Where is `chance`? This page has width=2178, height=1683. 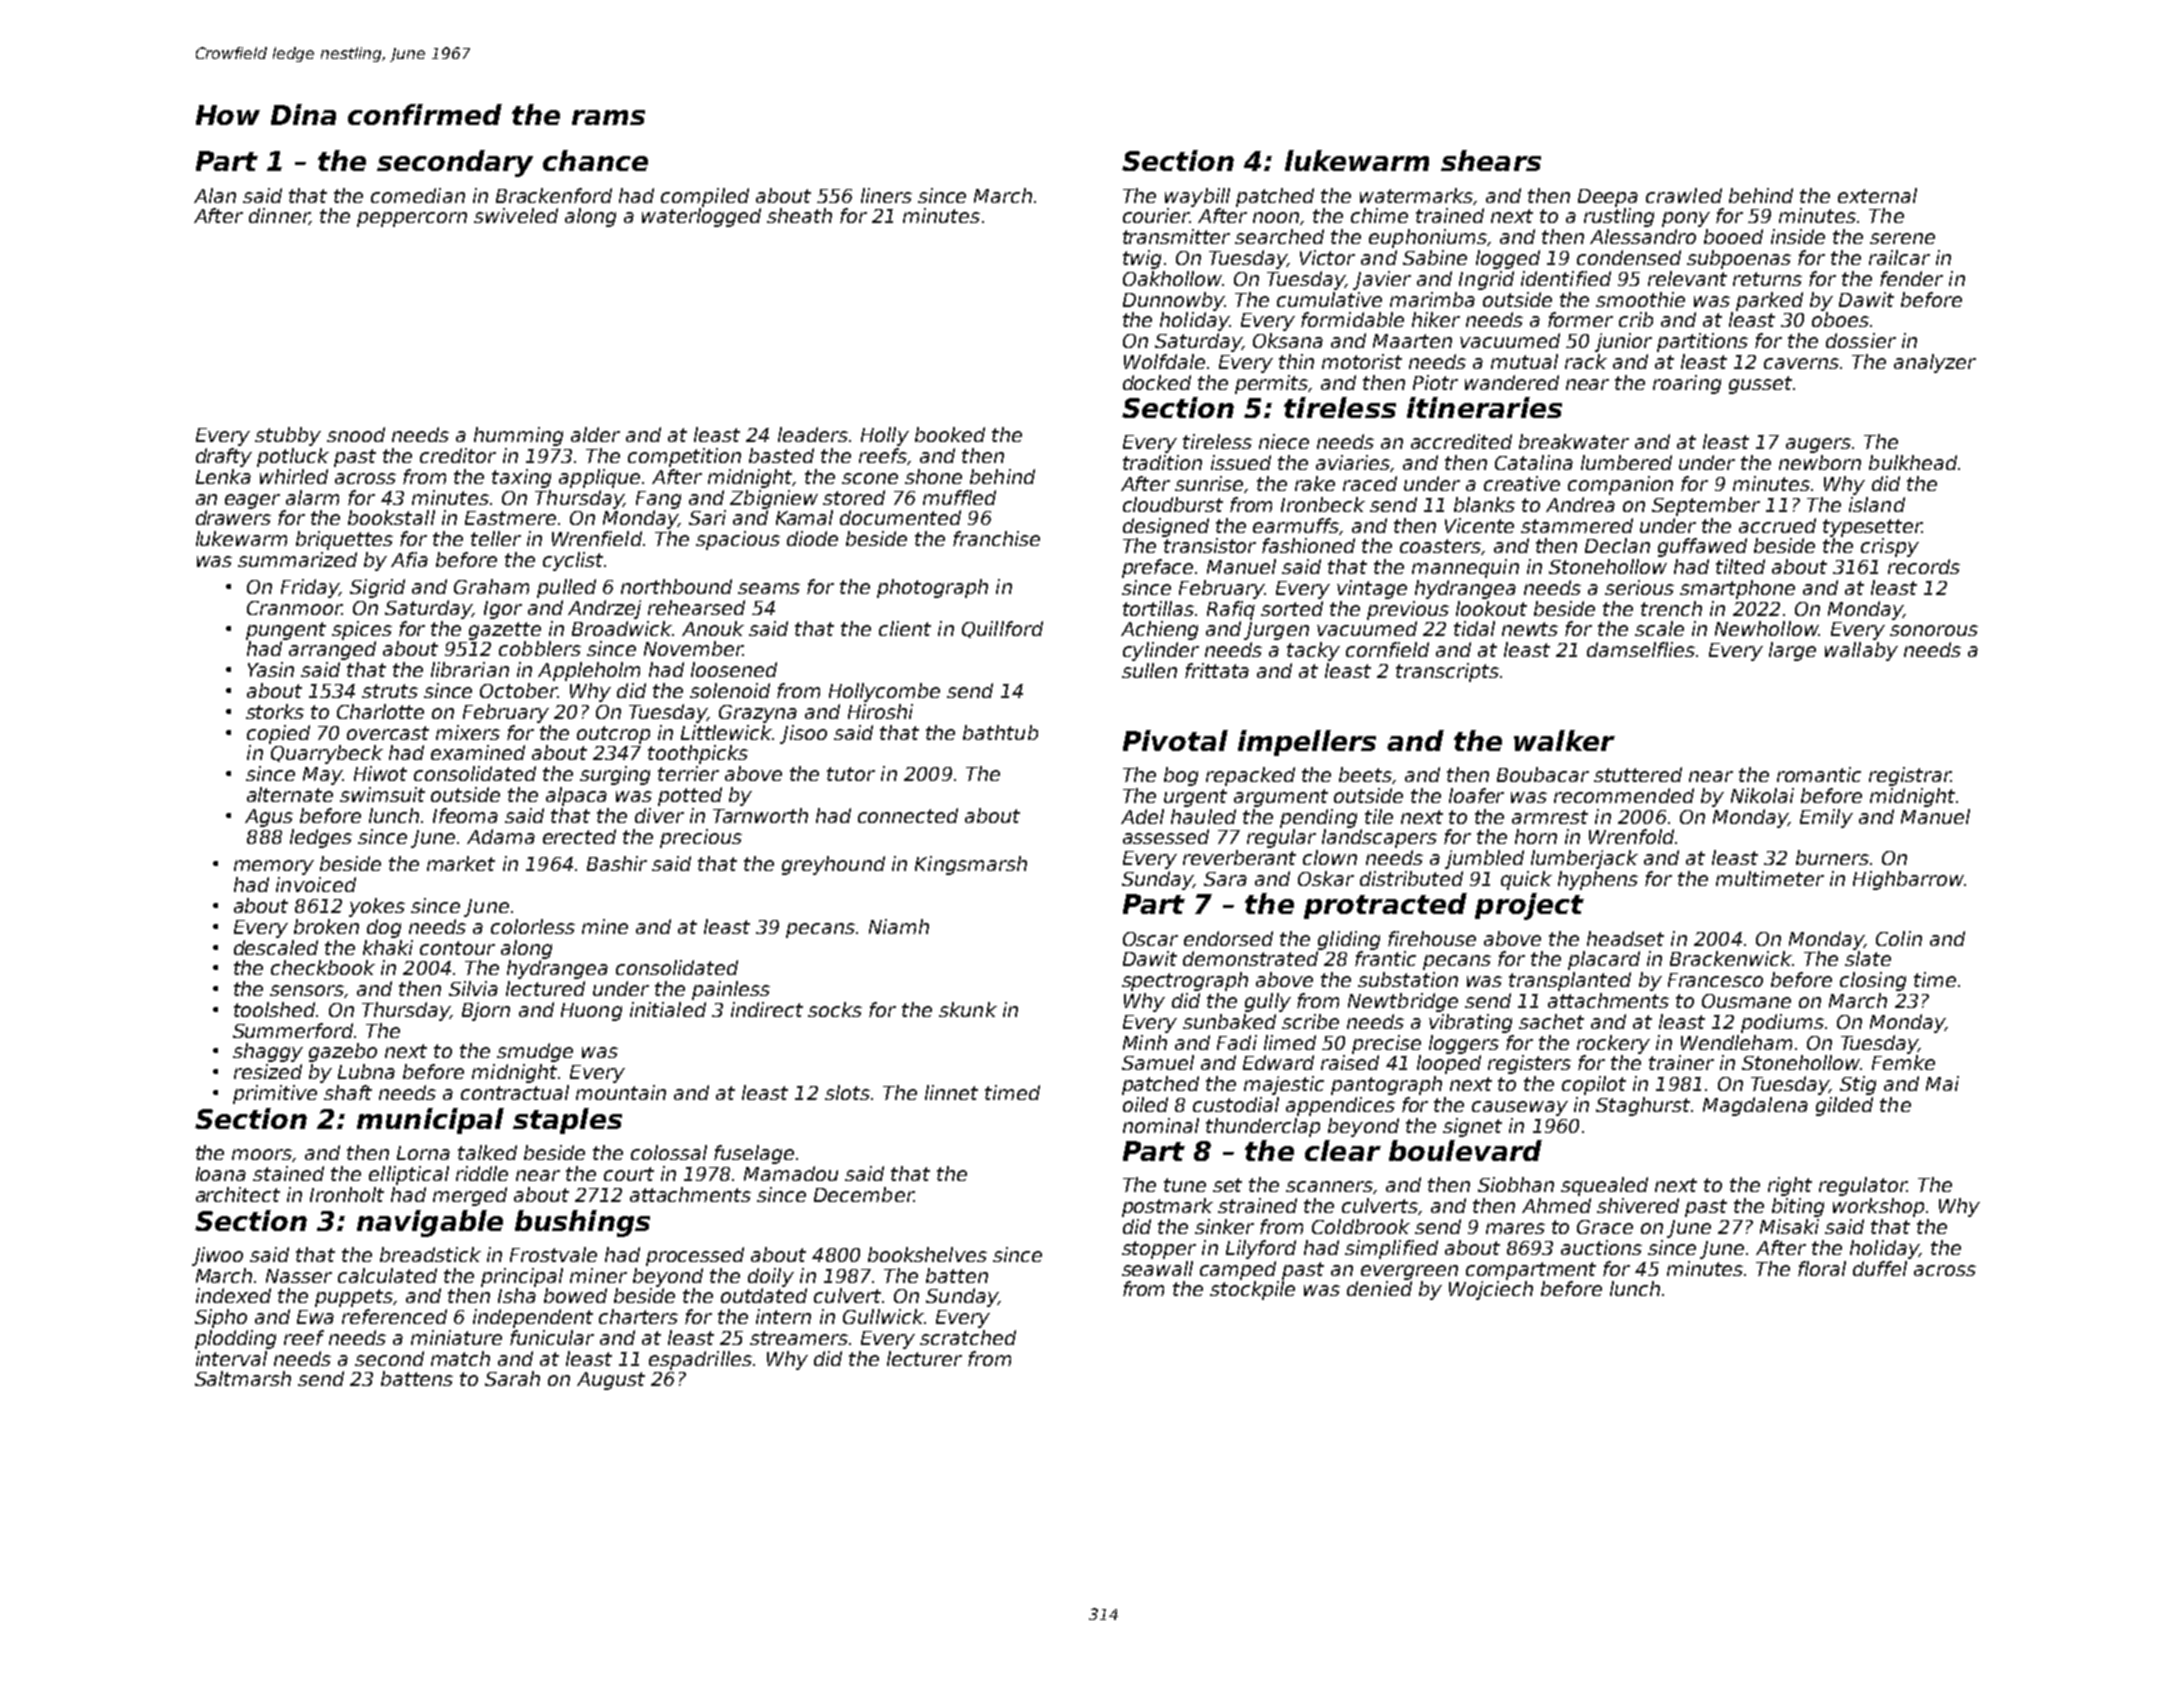 chance is located at coordinates (595, 160).
